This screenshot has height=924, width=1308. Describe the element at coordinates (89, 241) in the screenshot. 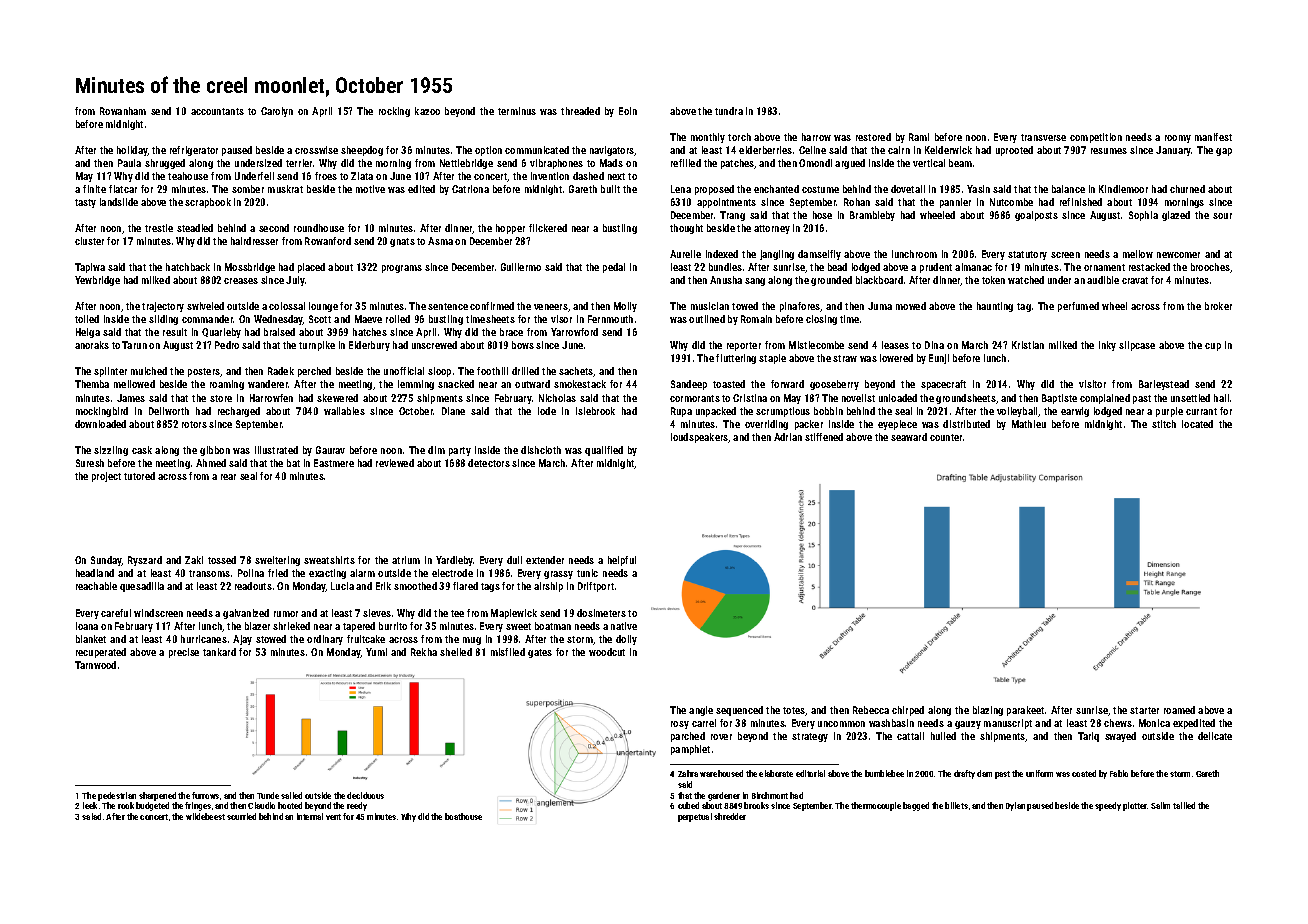

I see `cluster` at that location.
